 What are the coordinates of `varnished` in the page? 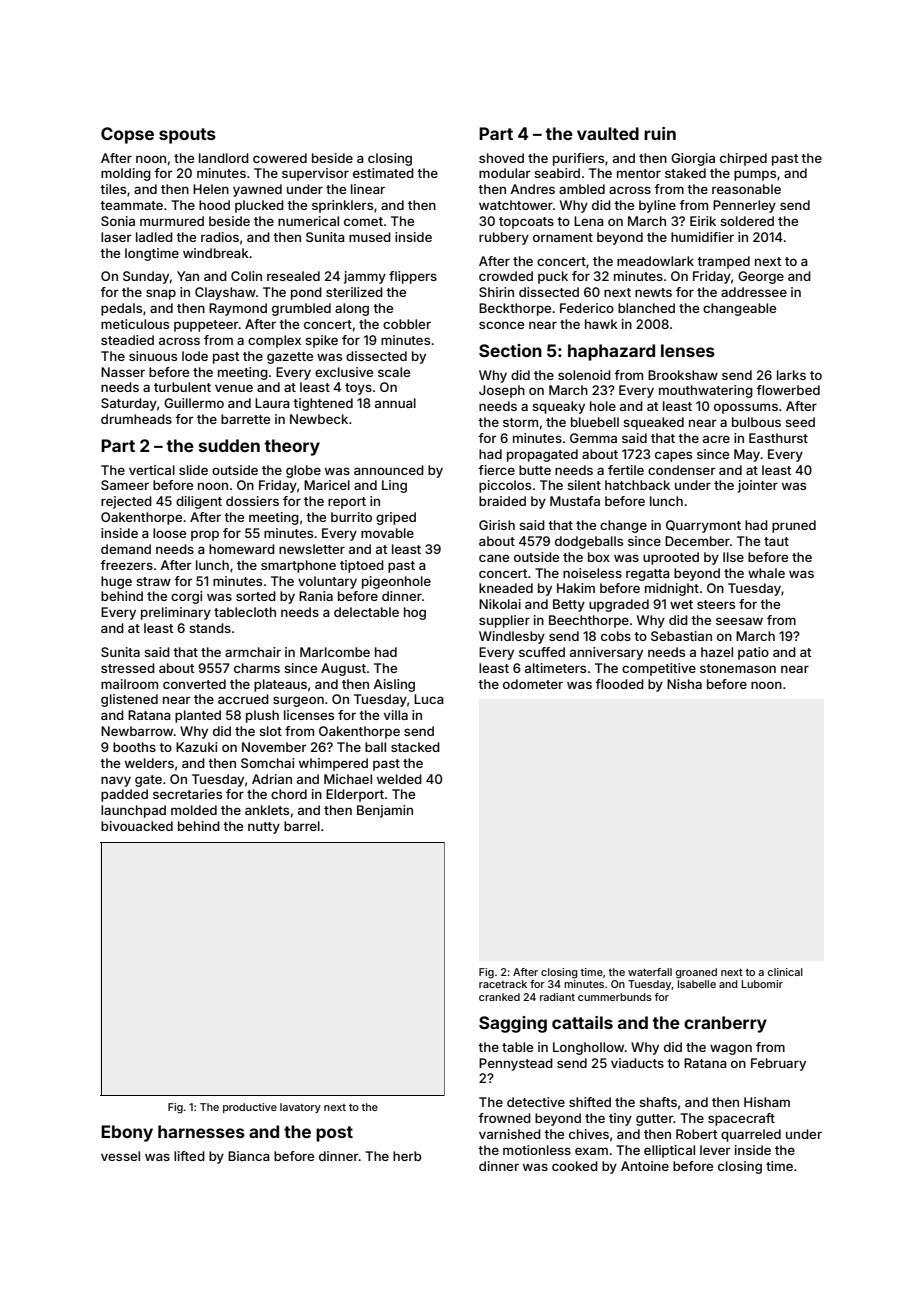 It's located at (510, 1134).
